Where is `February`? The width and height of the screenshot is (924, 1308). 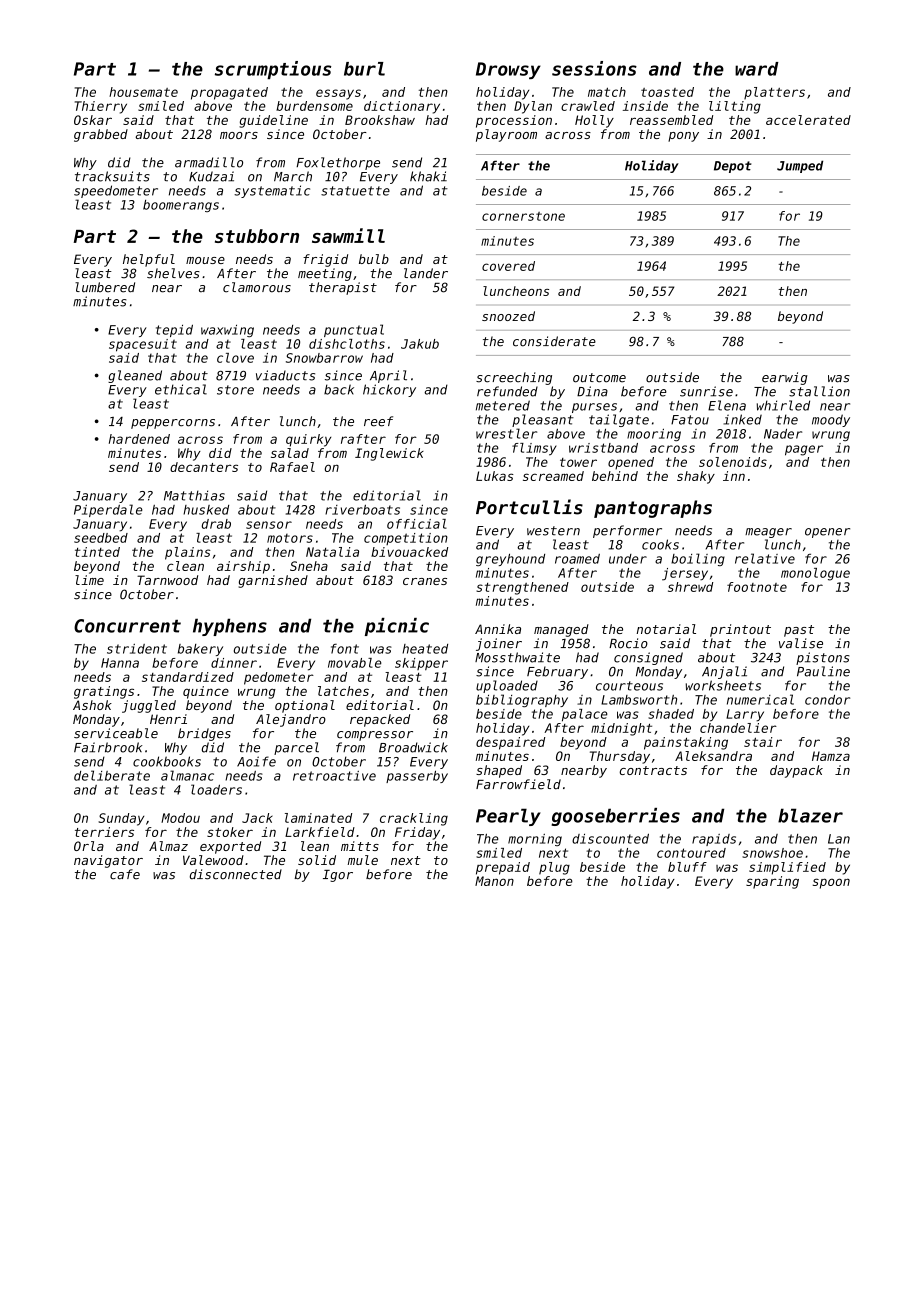
February is located at coordinates (557, 672).
